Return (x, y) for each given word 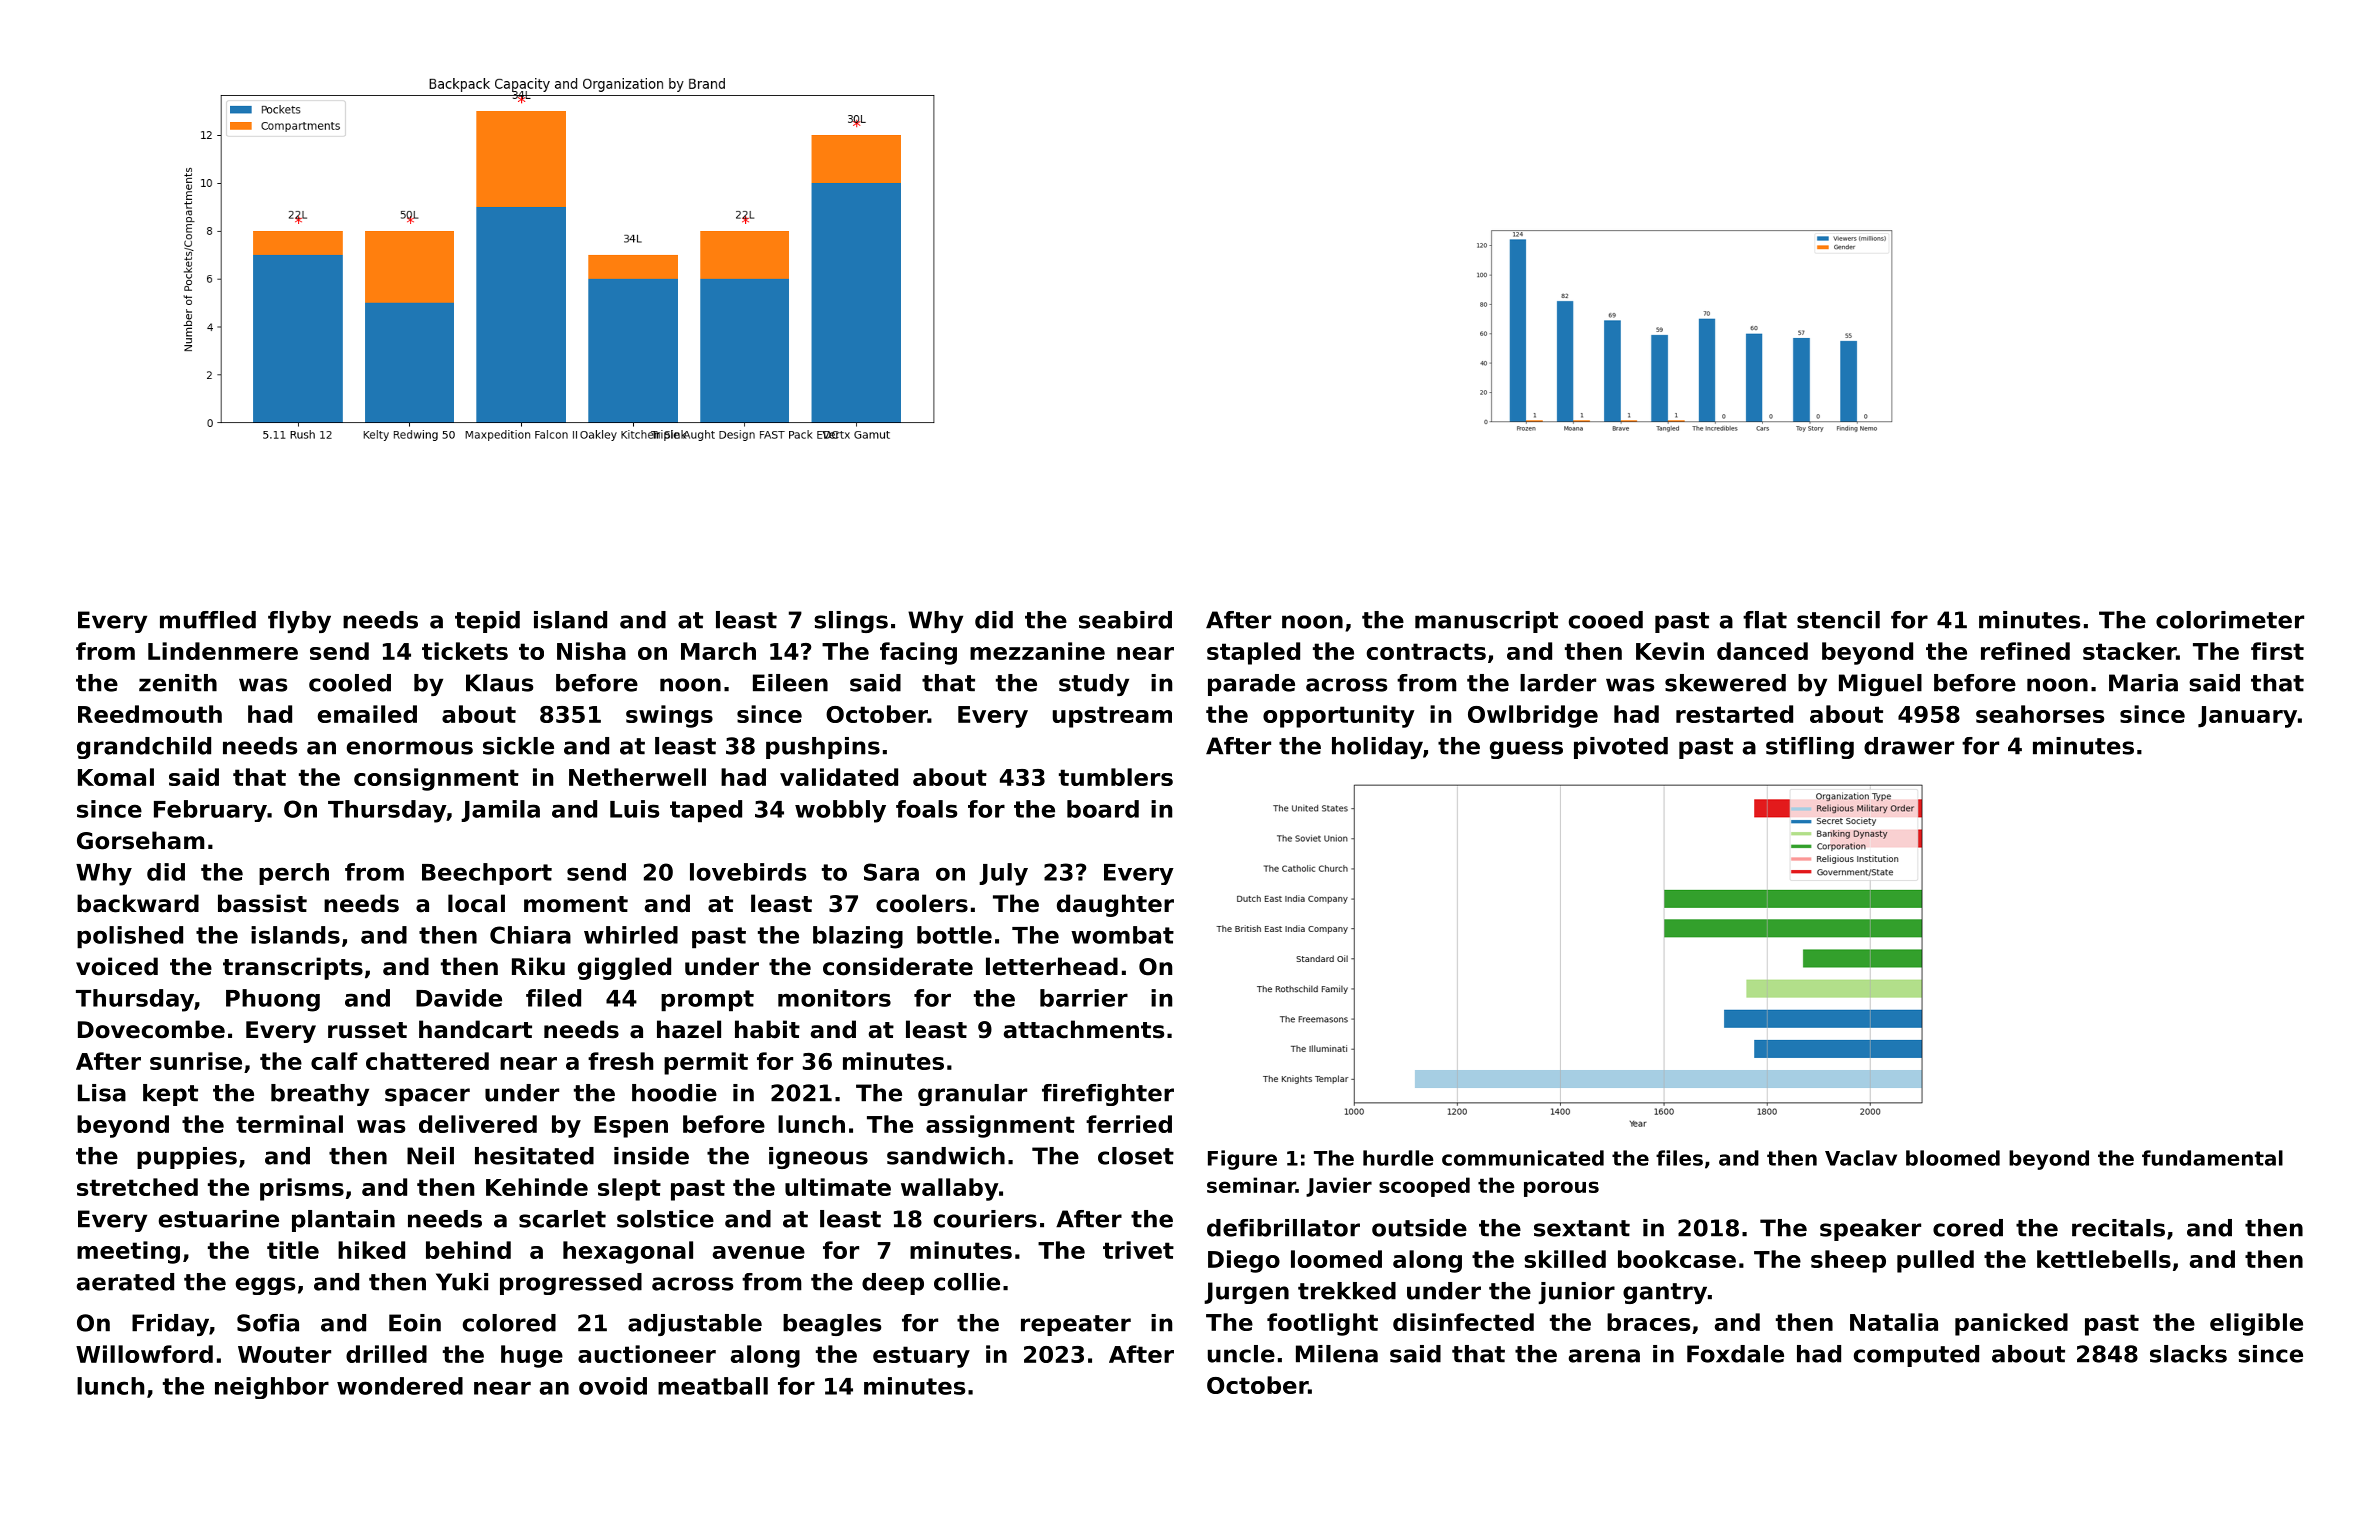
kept (170, 1095)
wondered (400, 1386)
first (2277, 651)
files (1679, 1158)
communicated (1523, 1158)
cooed (1606, 620)
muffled (208, 620)
